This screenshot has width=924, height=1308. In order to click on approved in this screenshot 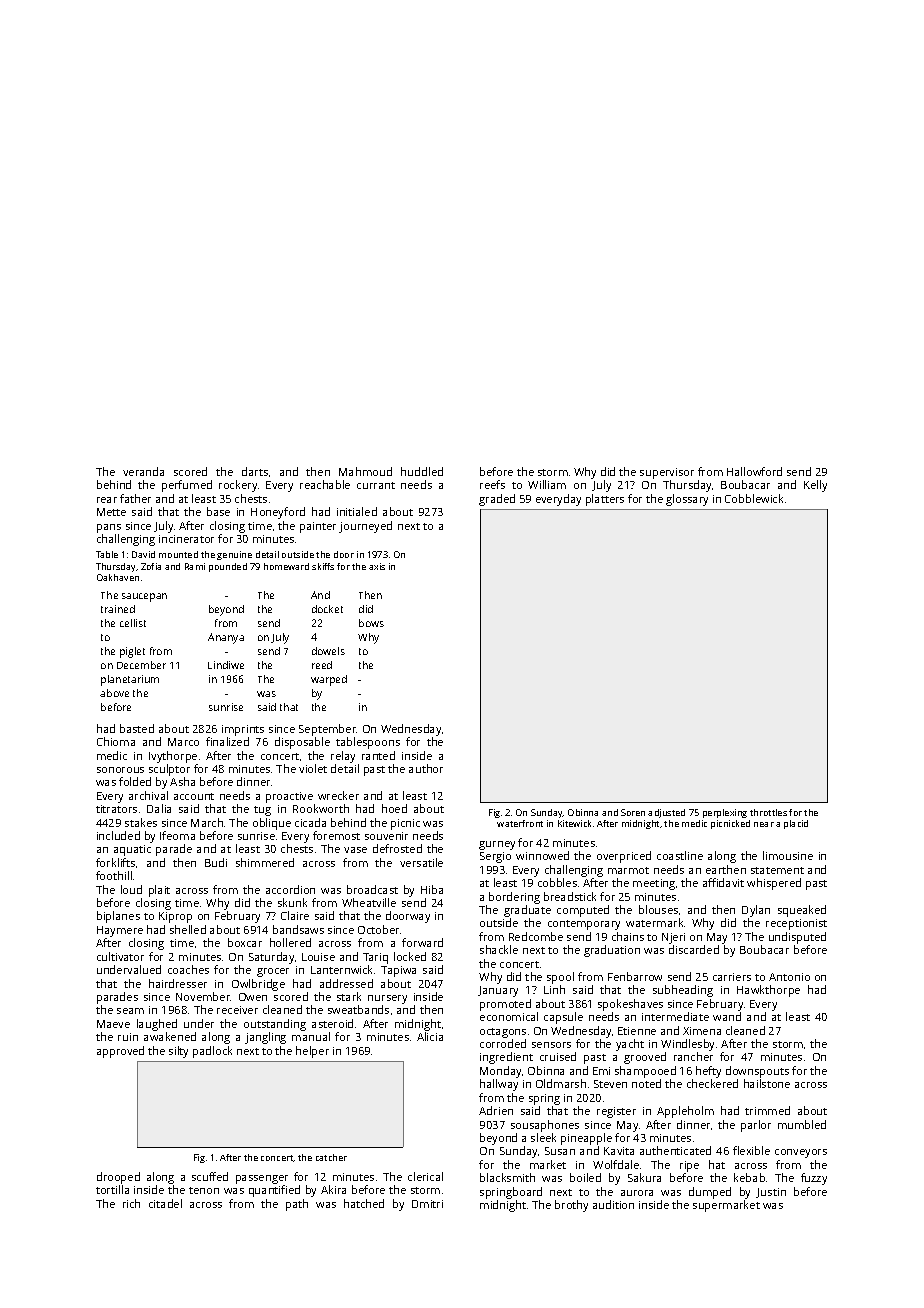, I will do `click(120, 1052)`.
